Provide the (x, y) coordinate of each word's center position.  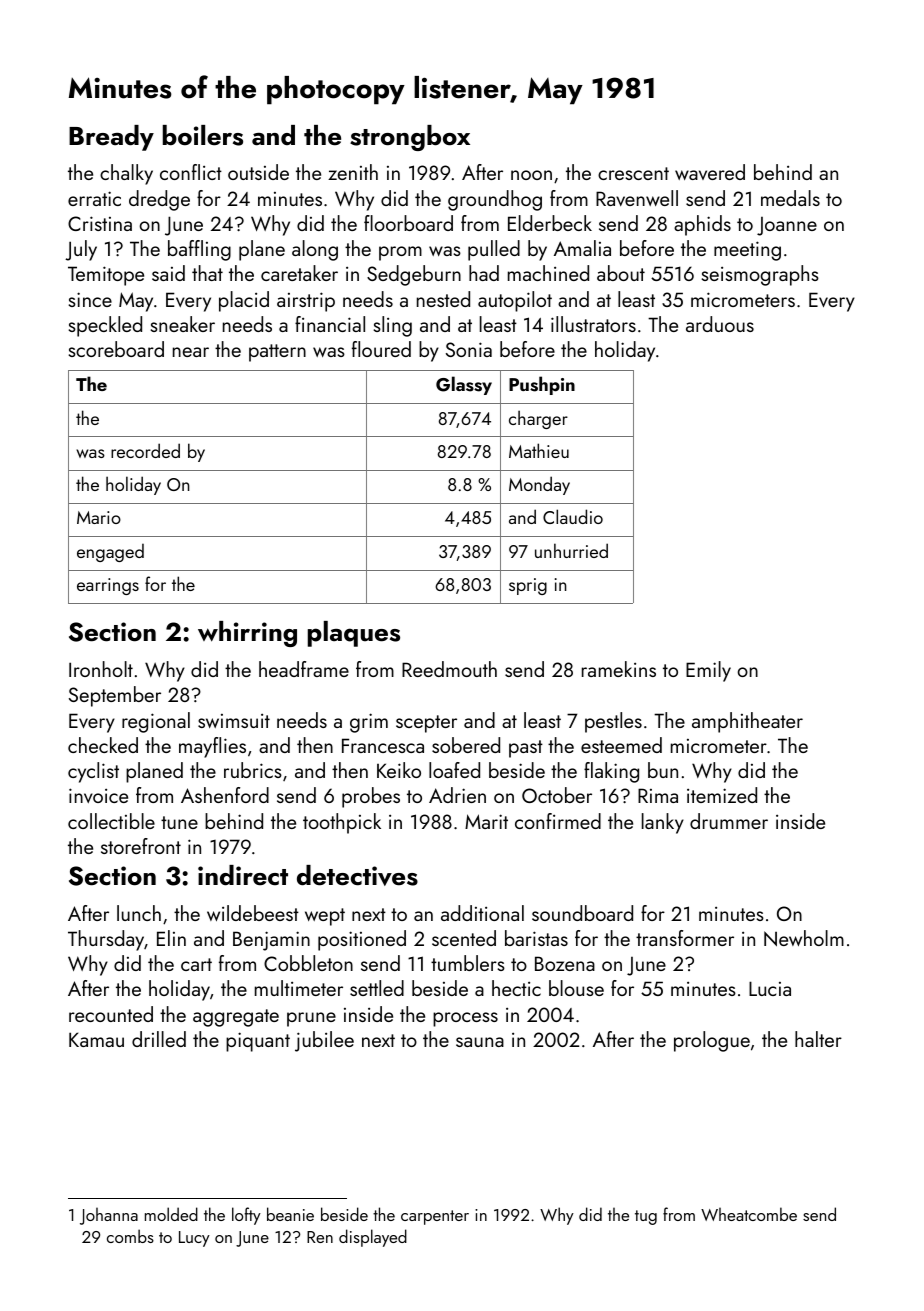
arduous (720, 324)
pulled (494, 250)
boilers (203, 135)
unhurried (571, 550)
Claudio (573, 516)
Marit (486, 821)
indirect (243, 875)
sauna (480, 1042)
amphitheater (747, 722)
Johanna (109, 1216)
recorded (145, 450)
